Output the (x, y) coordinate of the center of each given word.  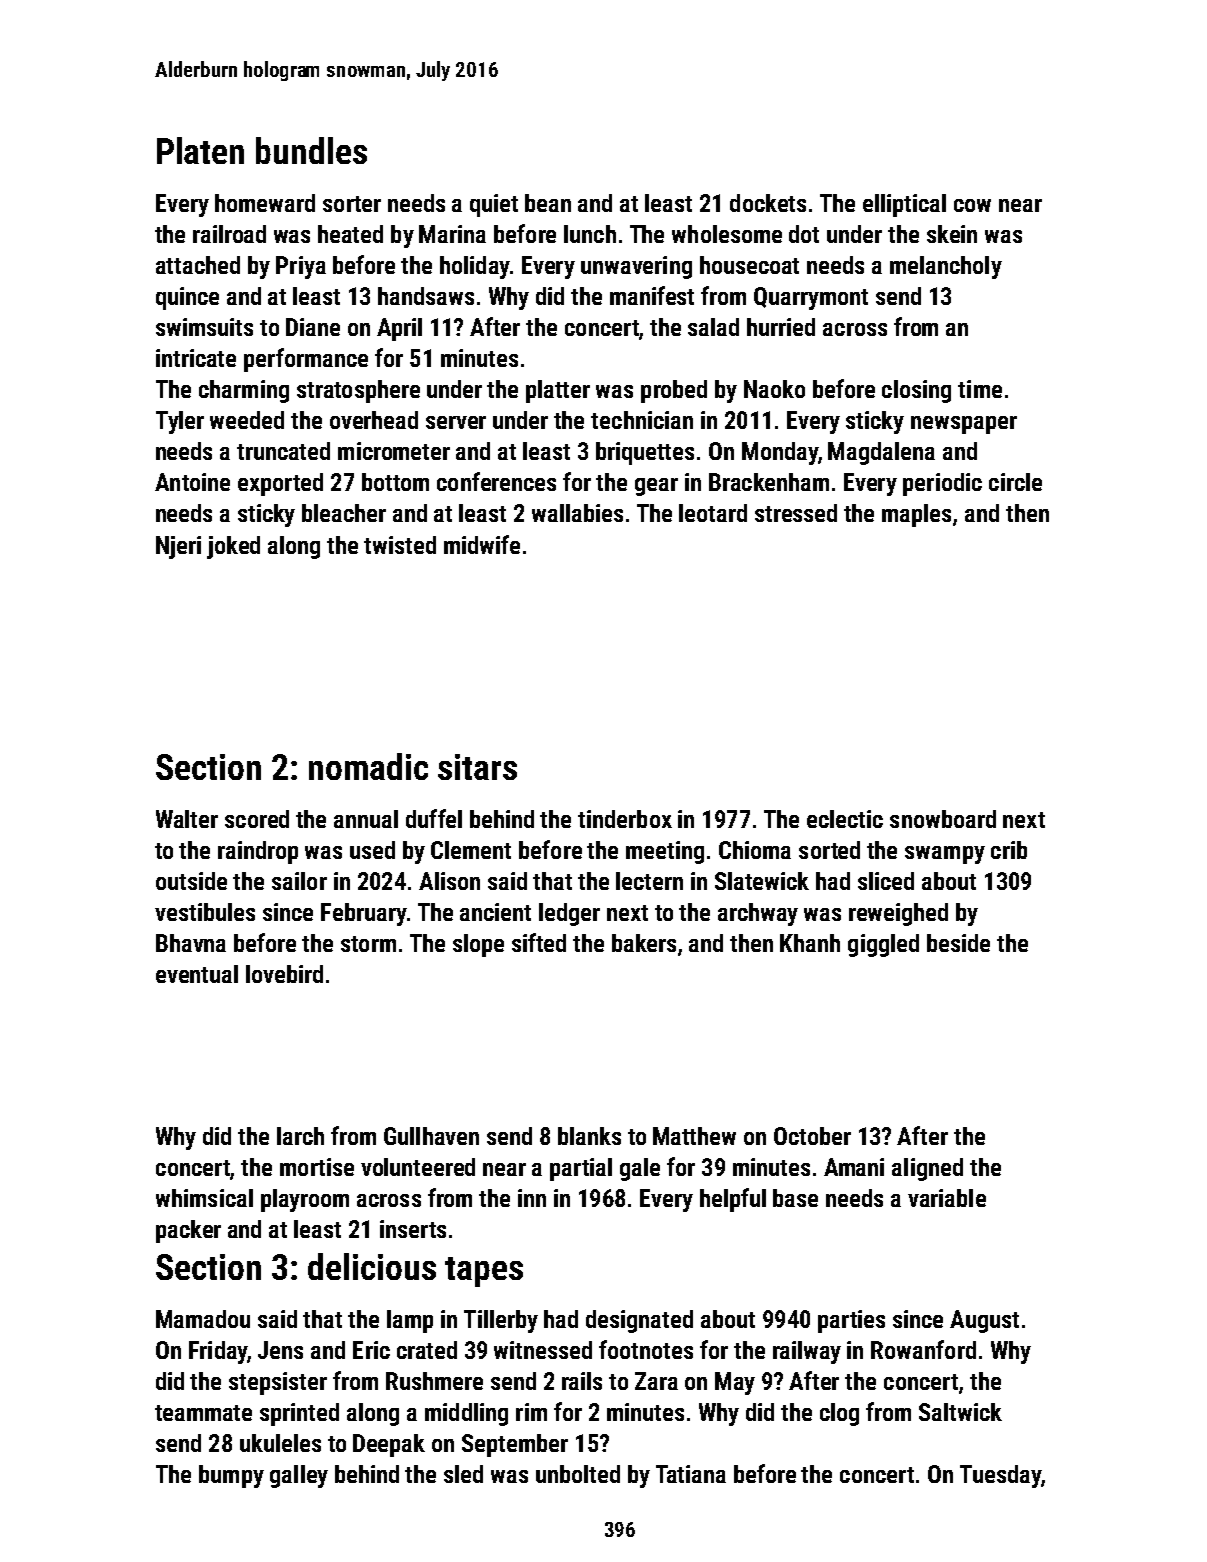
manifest (652, 295)
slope (478, 945)
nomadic (368, 766)
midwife (482, 544)
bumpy (231, 1476)
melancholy (946, 267)
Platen (200, 150)
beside (958, 943)
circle (1015, 482)
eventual (197, 974)
